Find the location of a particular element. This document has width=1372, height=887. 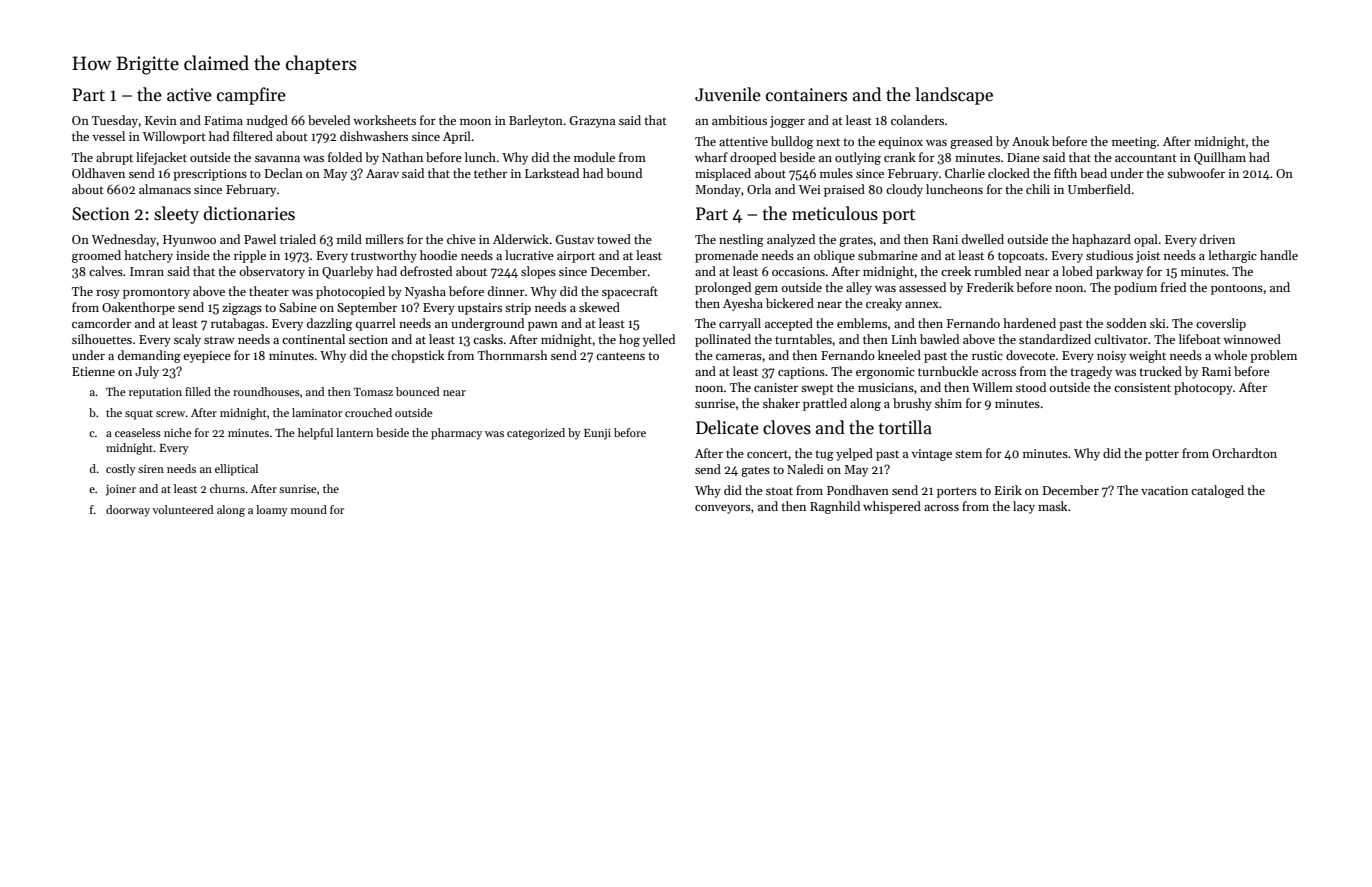

categorized is located at coordinates (536, 434).
